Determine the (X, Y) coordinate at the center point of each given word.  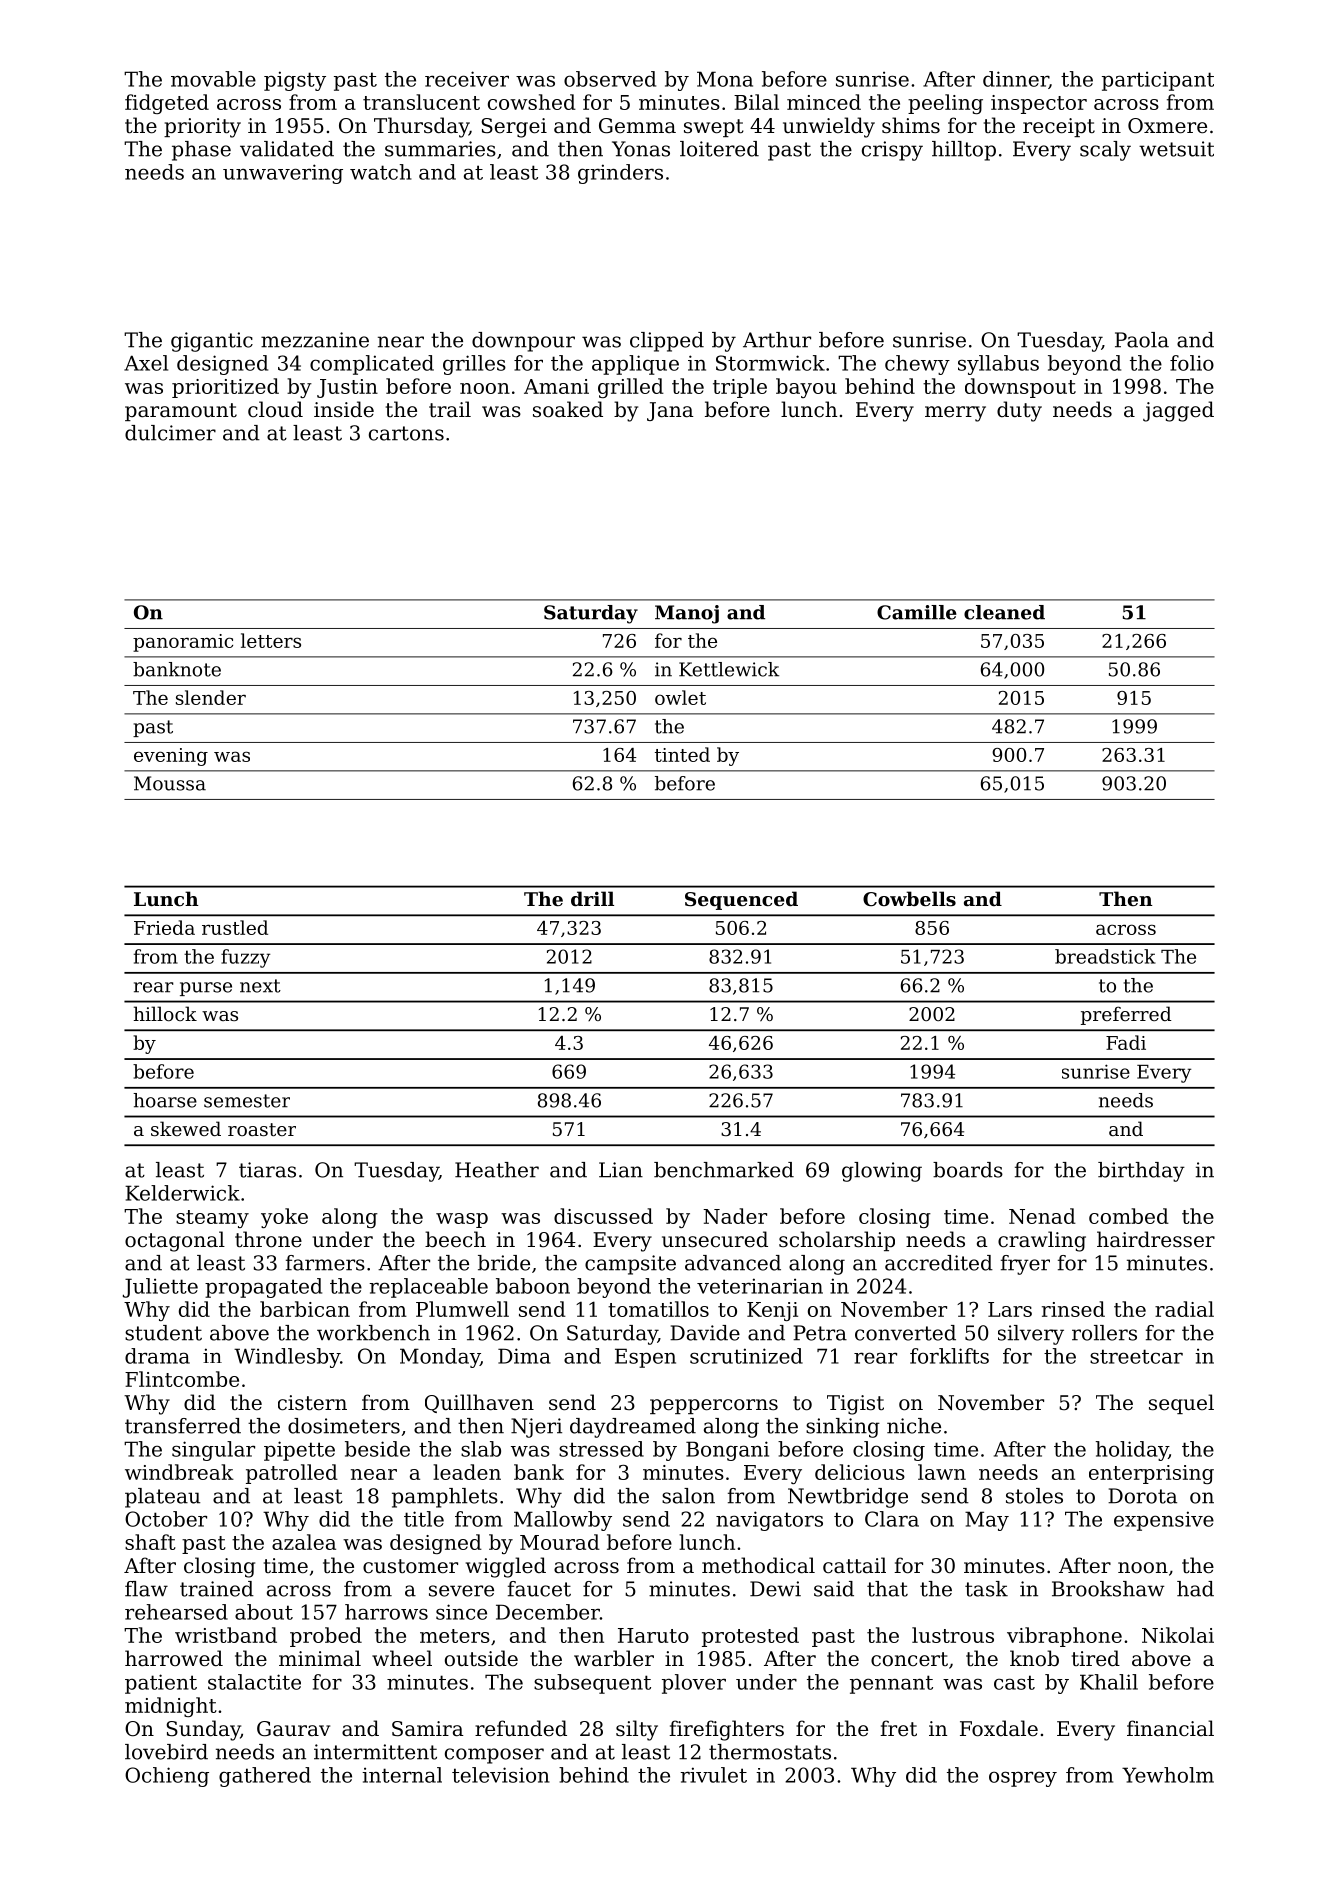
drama (157, 1356)
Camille (917, 612)
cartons (406, 433)
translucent (421, 102)
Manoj (687, 614)
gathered (265, 1777)
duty (1019, 411)
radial (1184, 1309)
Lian (621, 1170)
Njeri (536, 1428)
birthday (1141, 1172)
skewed (186, 1128)
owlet (680, 697)
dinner (1016, 80)
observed (610, 79)
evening (171, 757)
